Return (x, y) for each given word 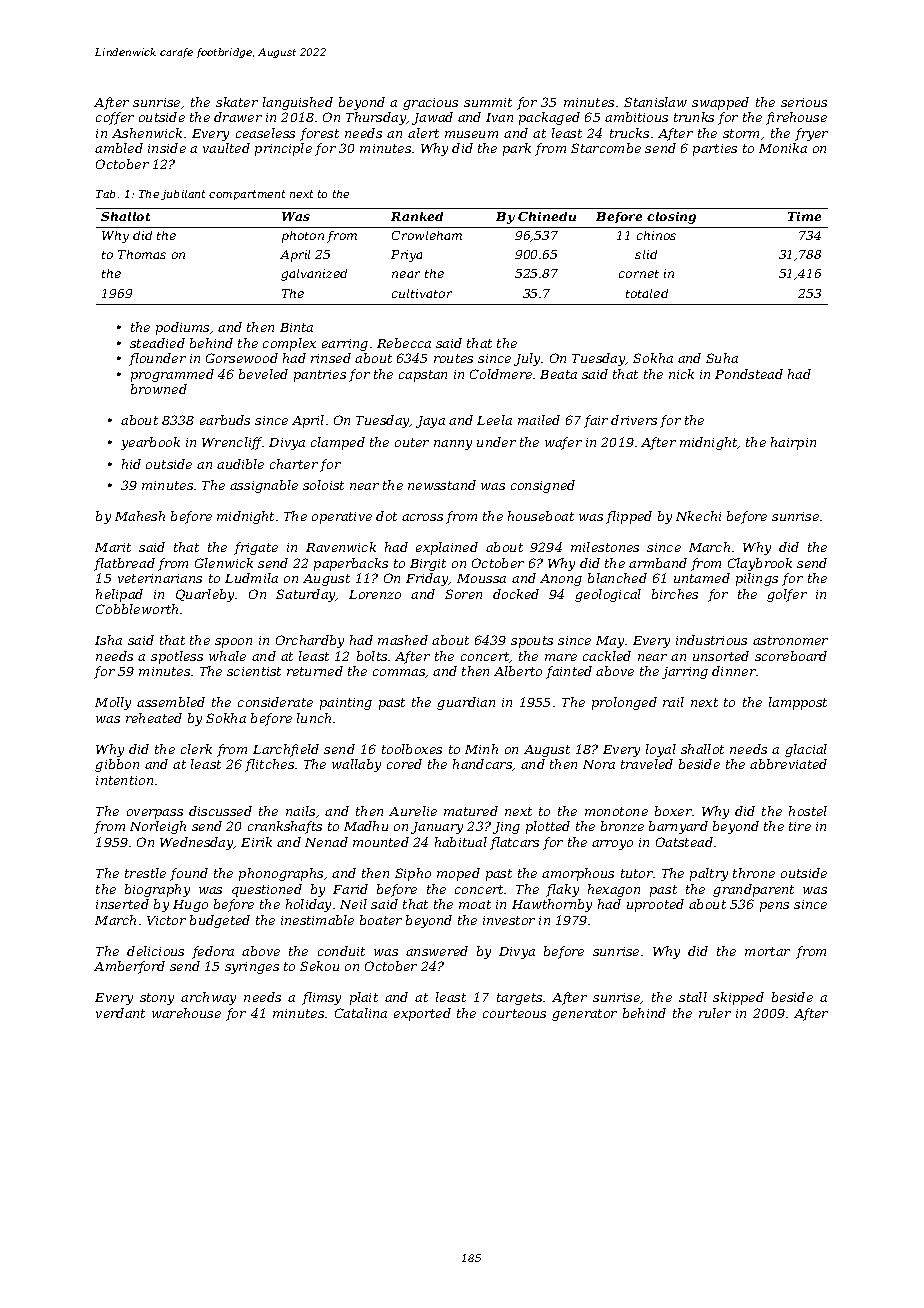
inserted (122, 904)
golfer (787, 595)
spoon (233, 643)
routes (453, 358)
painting (346, 704)
